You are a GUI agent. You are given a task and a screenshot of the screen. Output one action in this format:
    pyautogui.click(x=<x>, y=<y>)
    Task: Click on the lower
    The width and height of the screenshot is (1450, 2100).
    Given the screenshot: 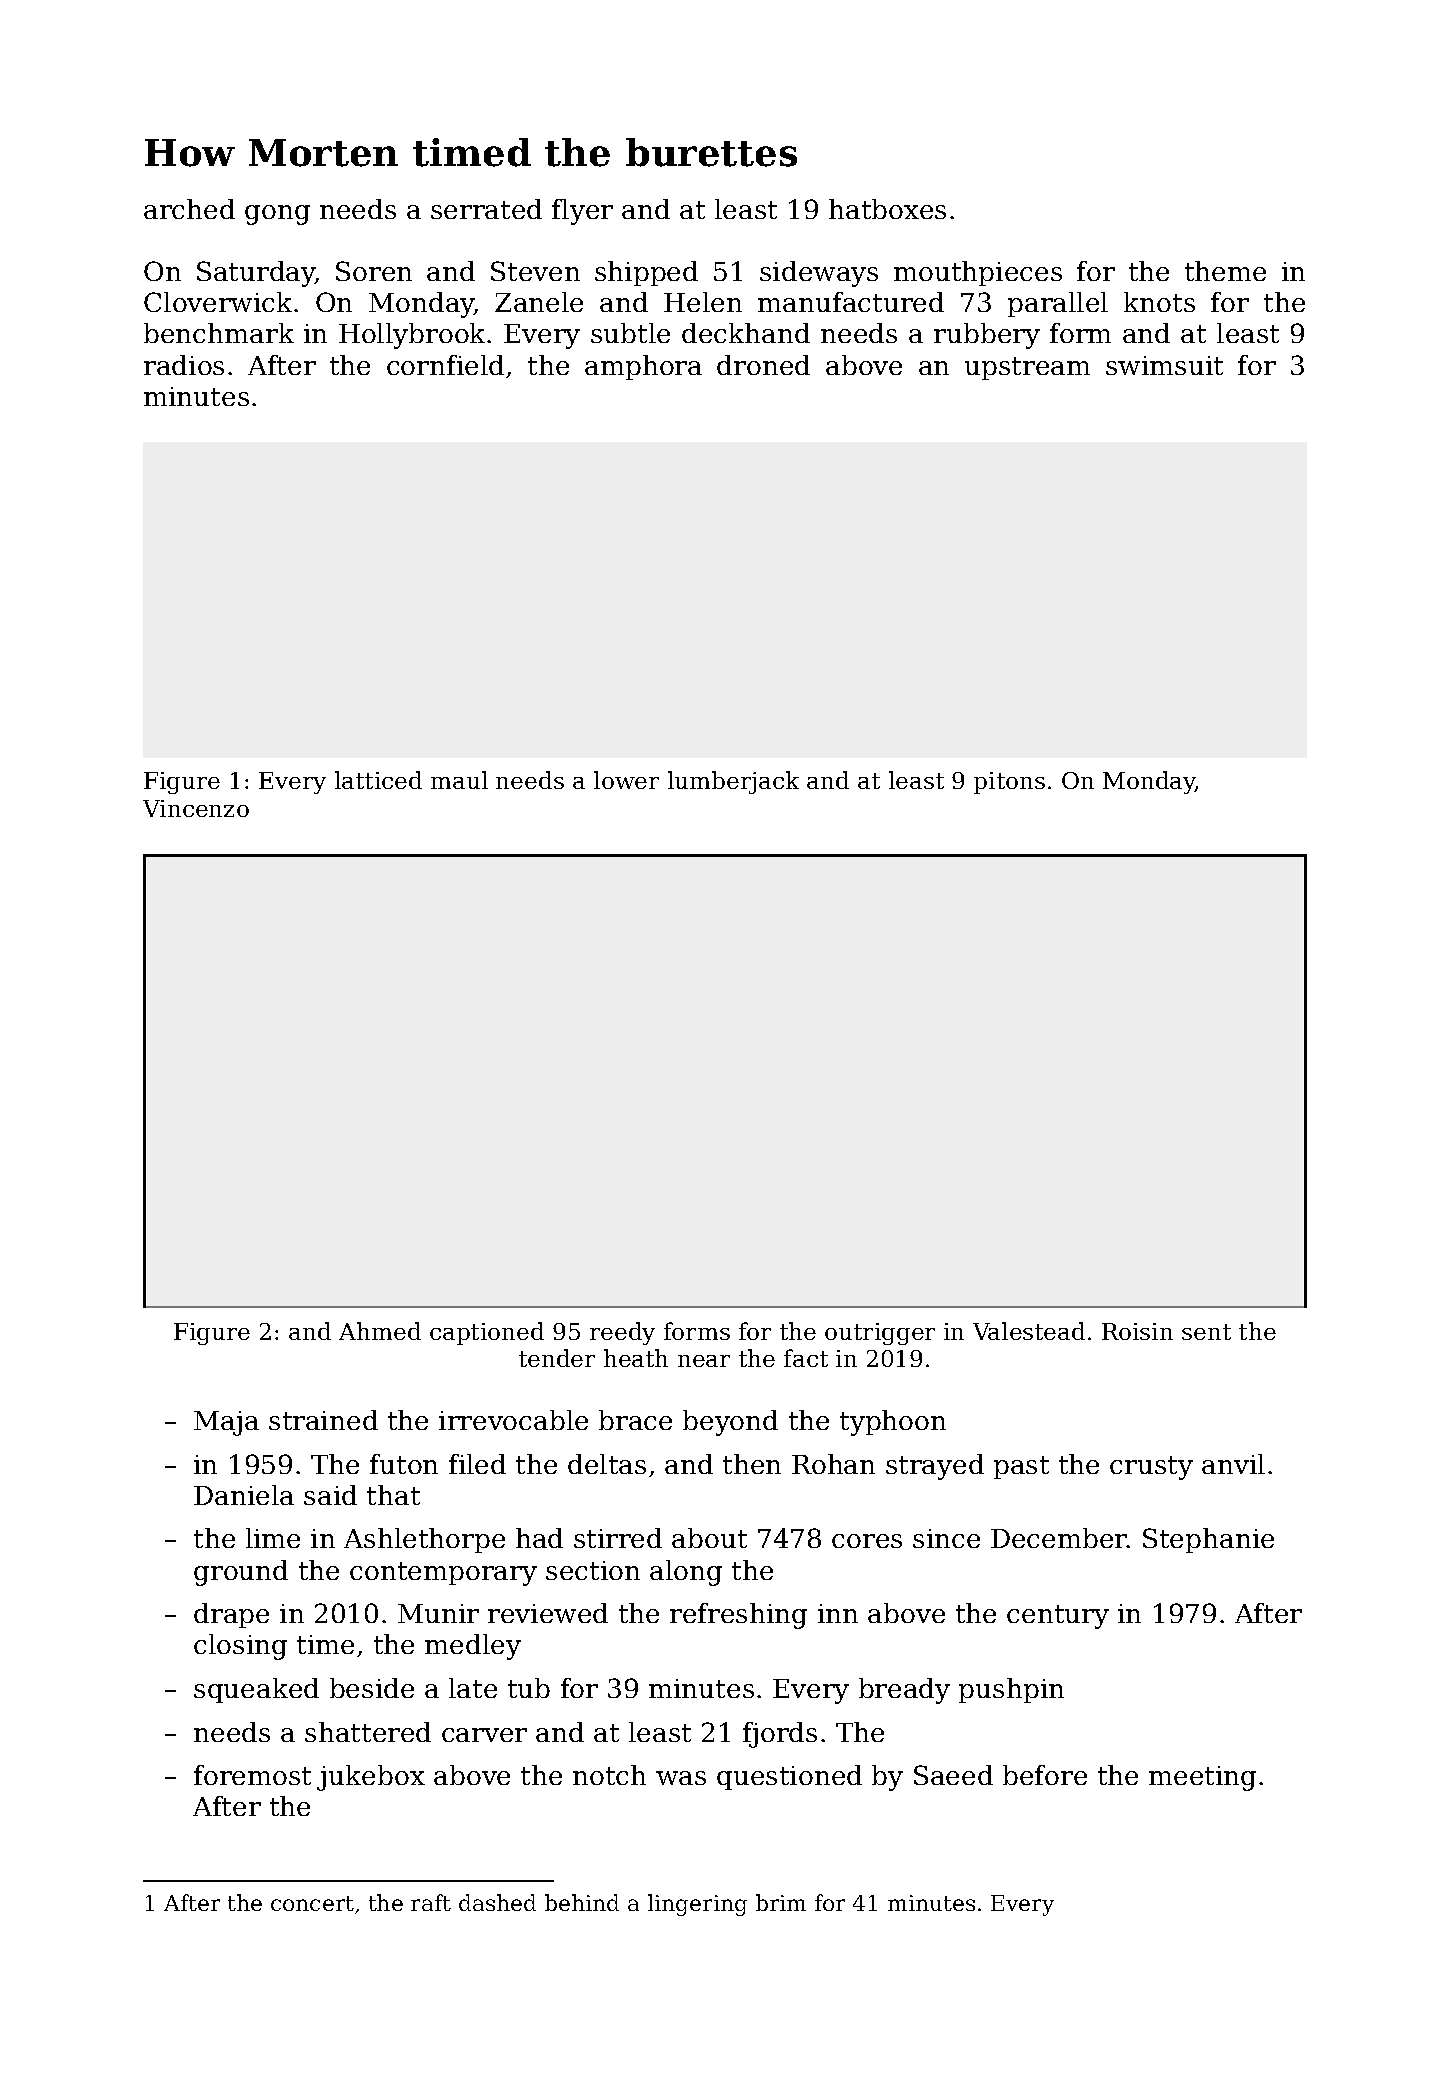 What is the action you would take?
    pyautogui.click(x=626, y=780)
